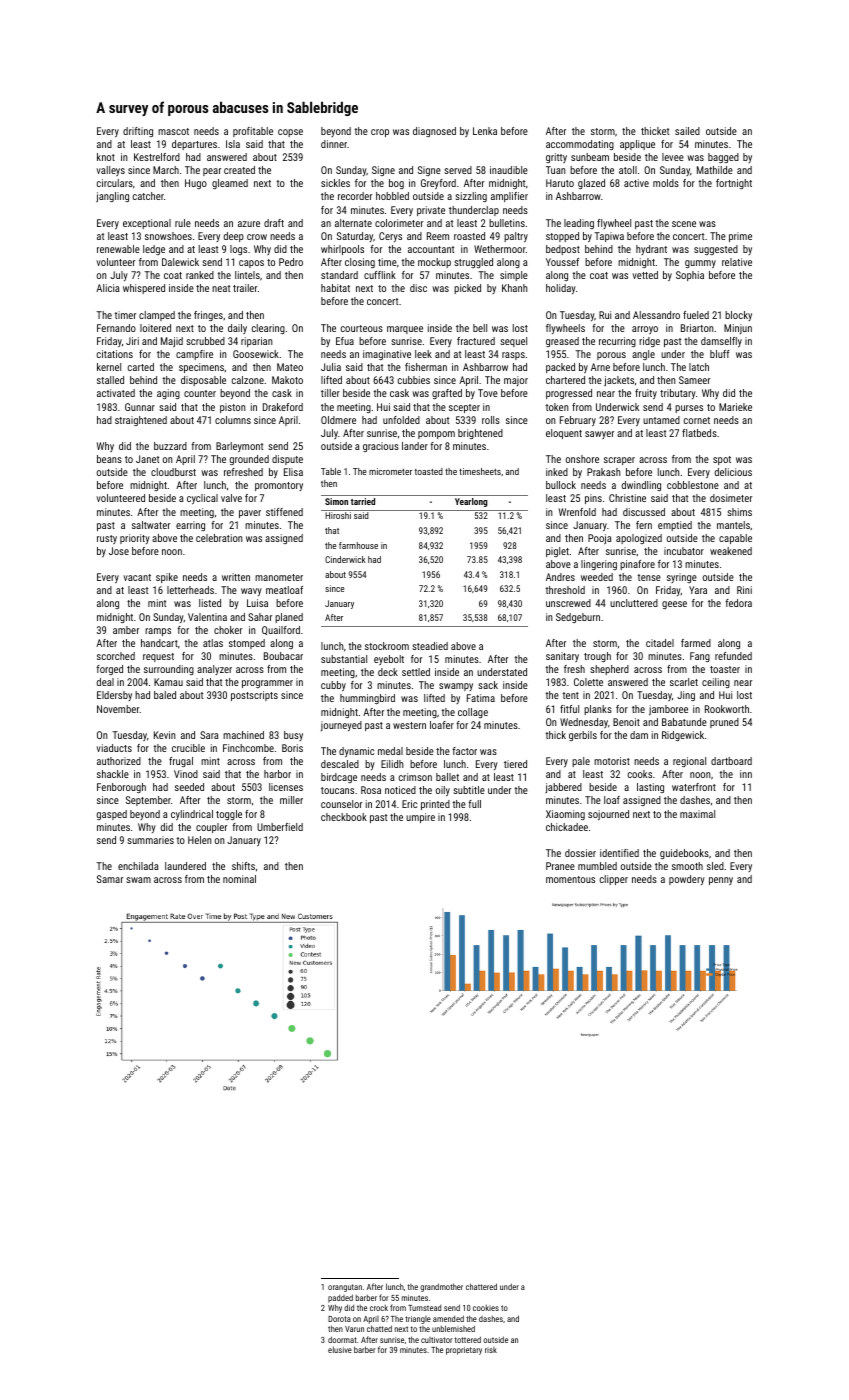  What do you see at coordinates (687, 131) in the image?
I see `sailed` at bounding box center [687, 131].
